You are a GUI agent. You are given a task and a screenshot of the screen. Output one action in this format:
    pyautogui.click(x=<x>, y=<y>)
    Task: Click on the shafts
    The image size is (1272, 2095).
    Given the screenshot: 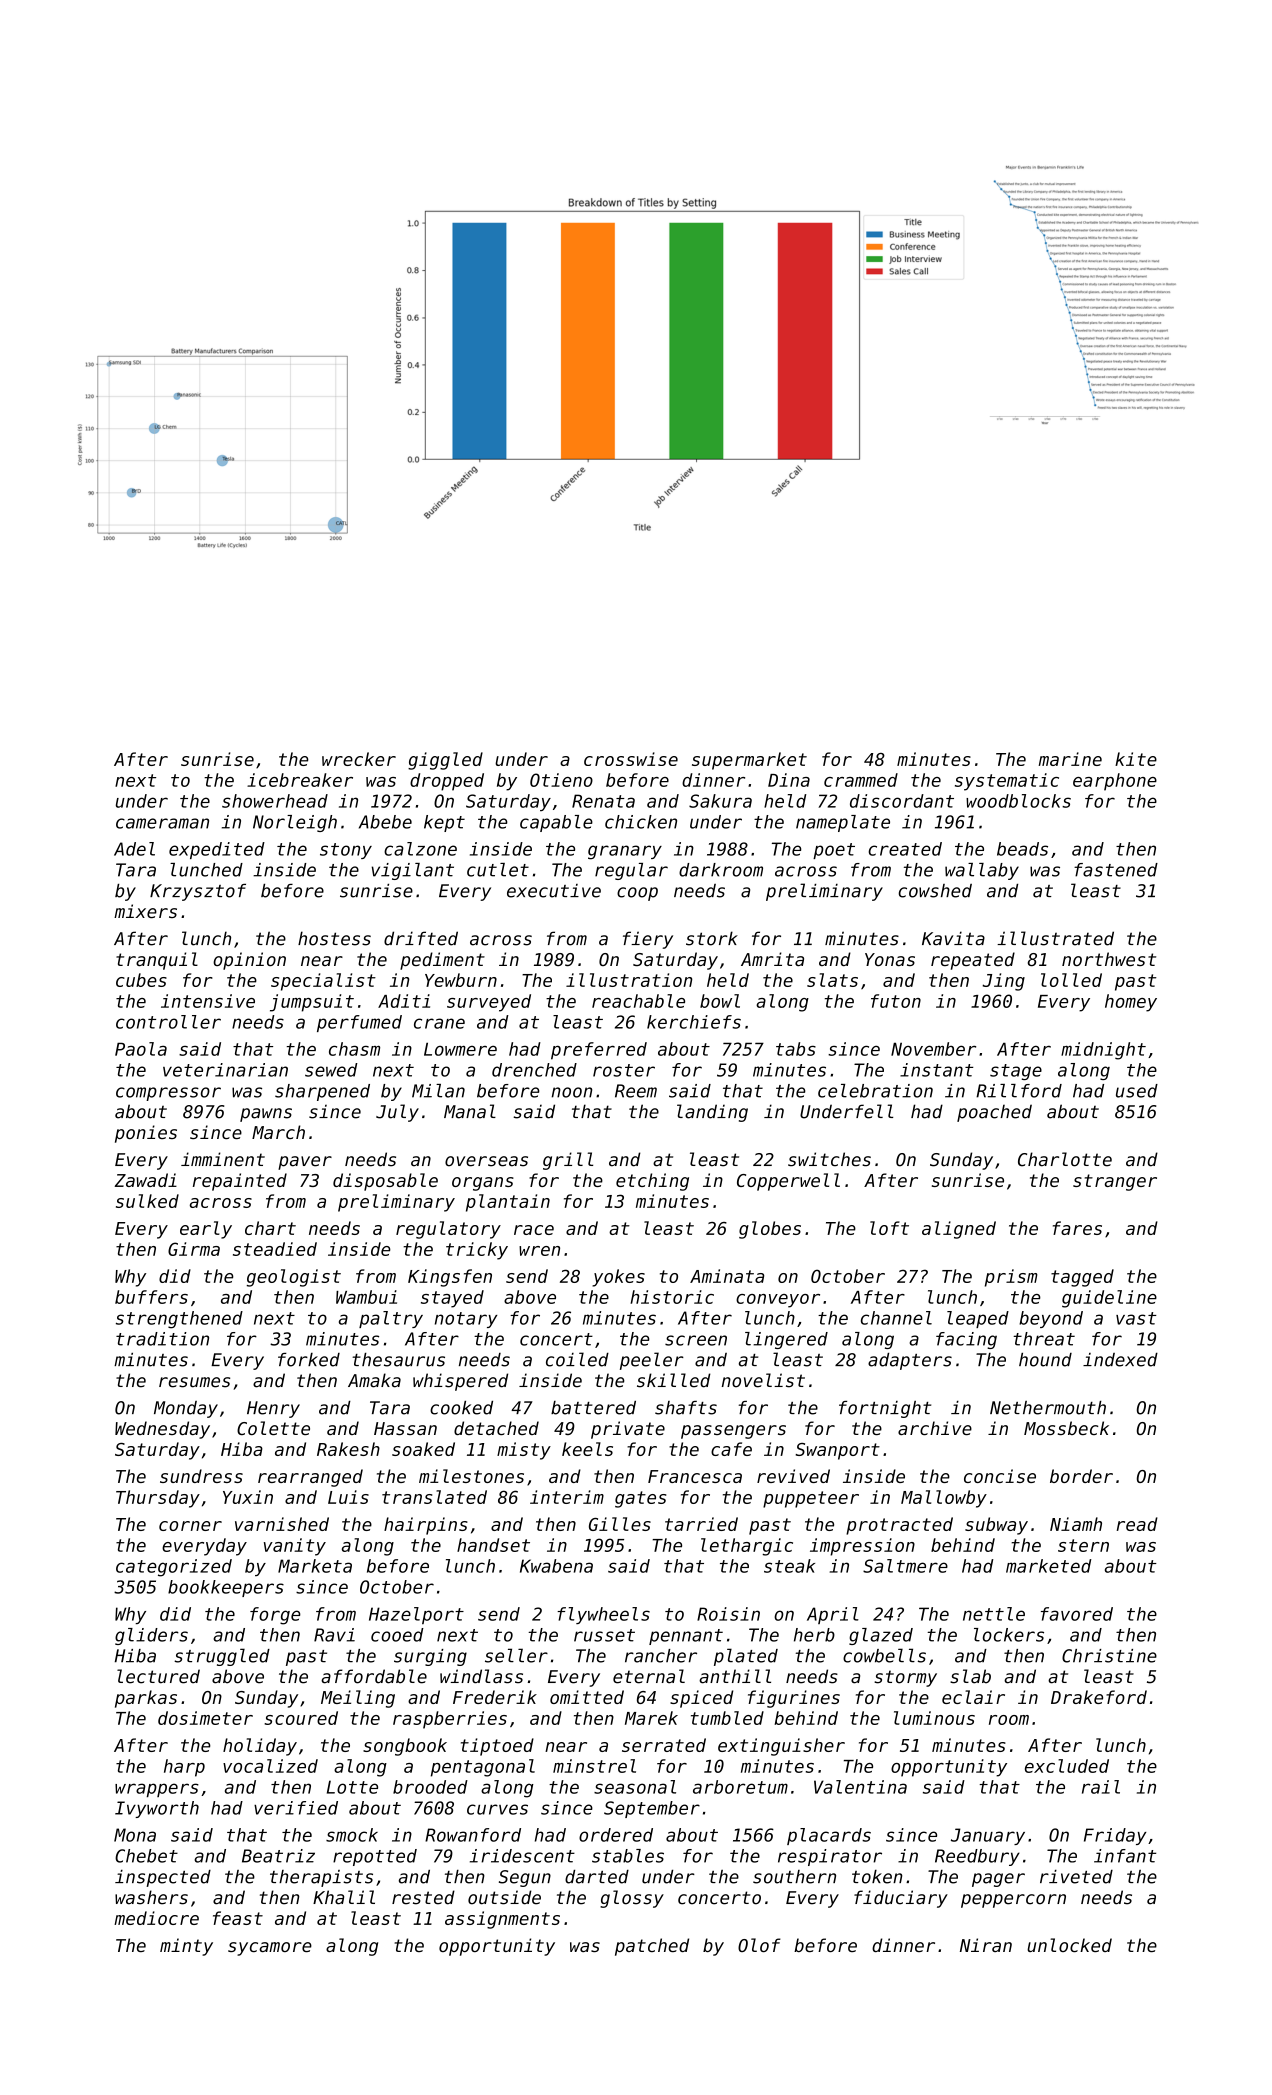 What is the action you would take?
    pyautogui.click(x=686, y=1408)
